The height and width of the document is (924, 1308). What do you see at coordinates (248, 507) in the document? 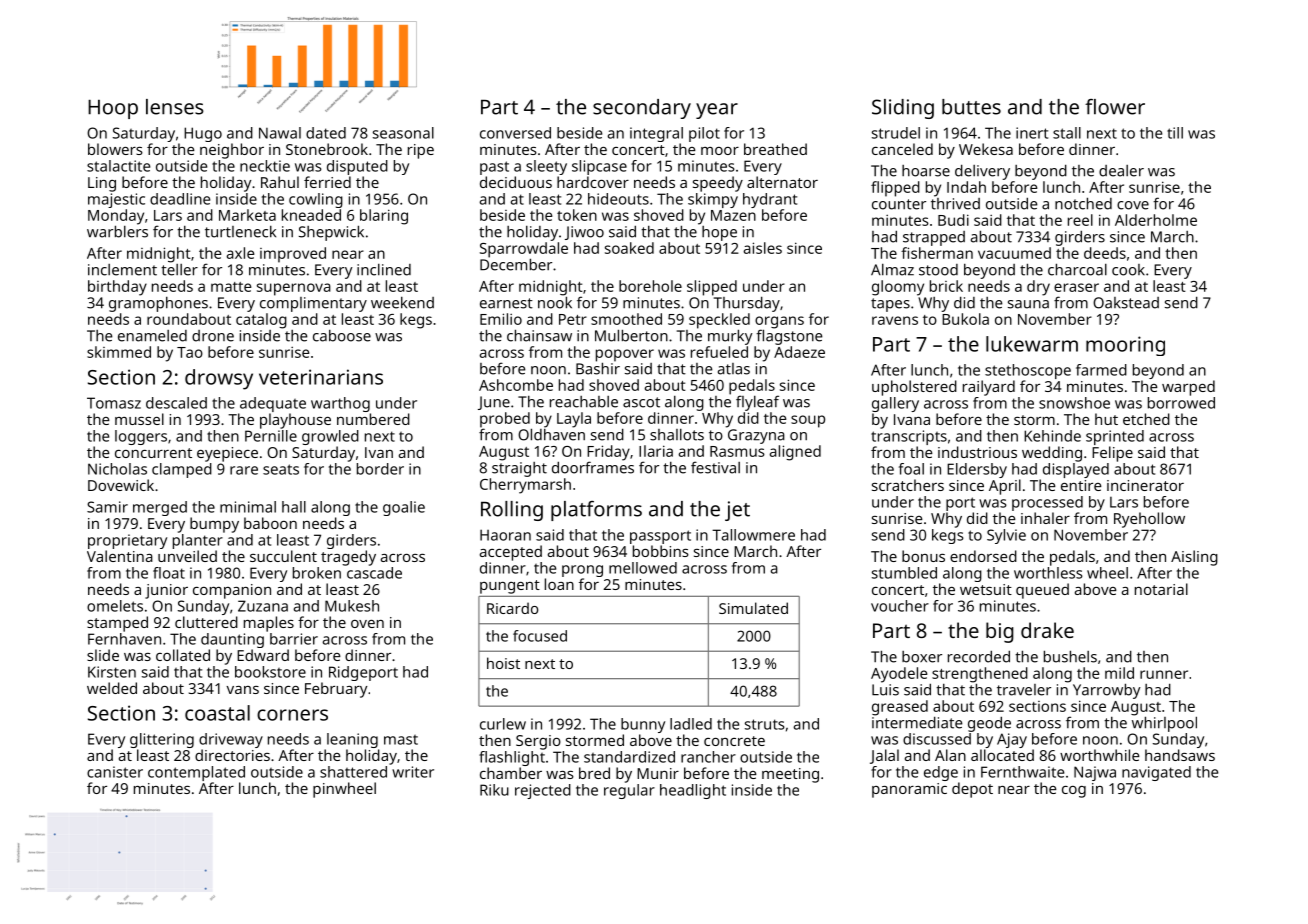
I see `minimal` at bounding box center [248, 507].
